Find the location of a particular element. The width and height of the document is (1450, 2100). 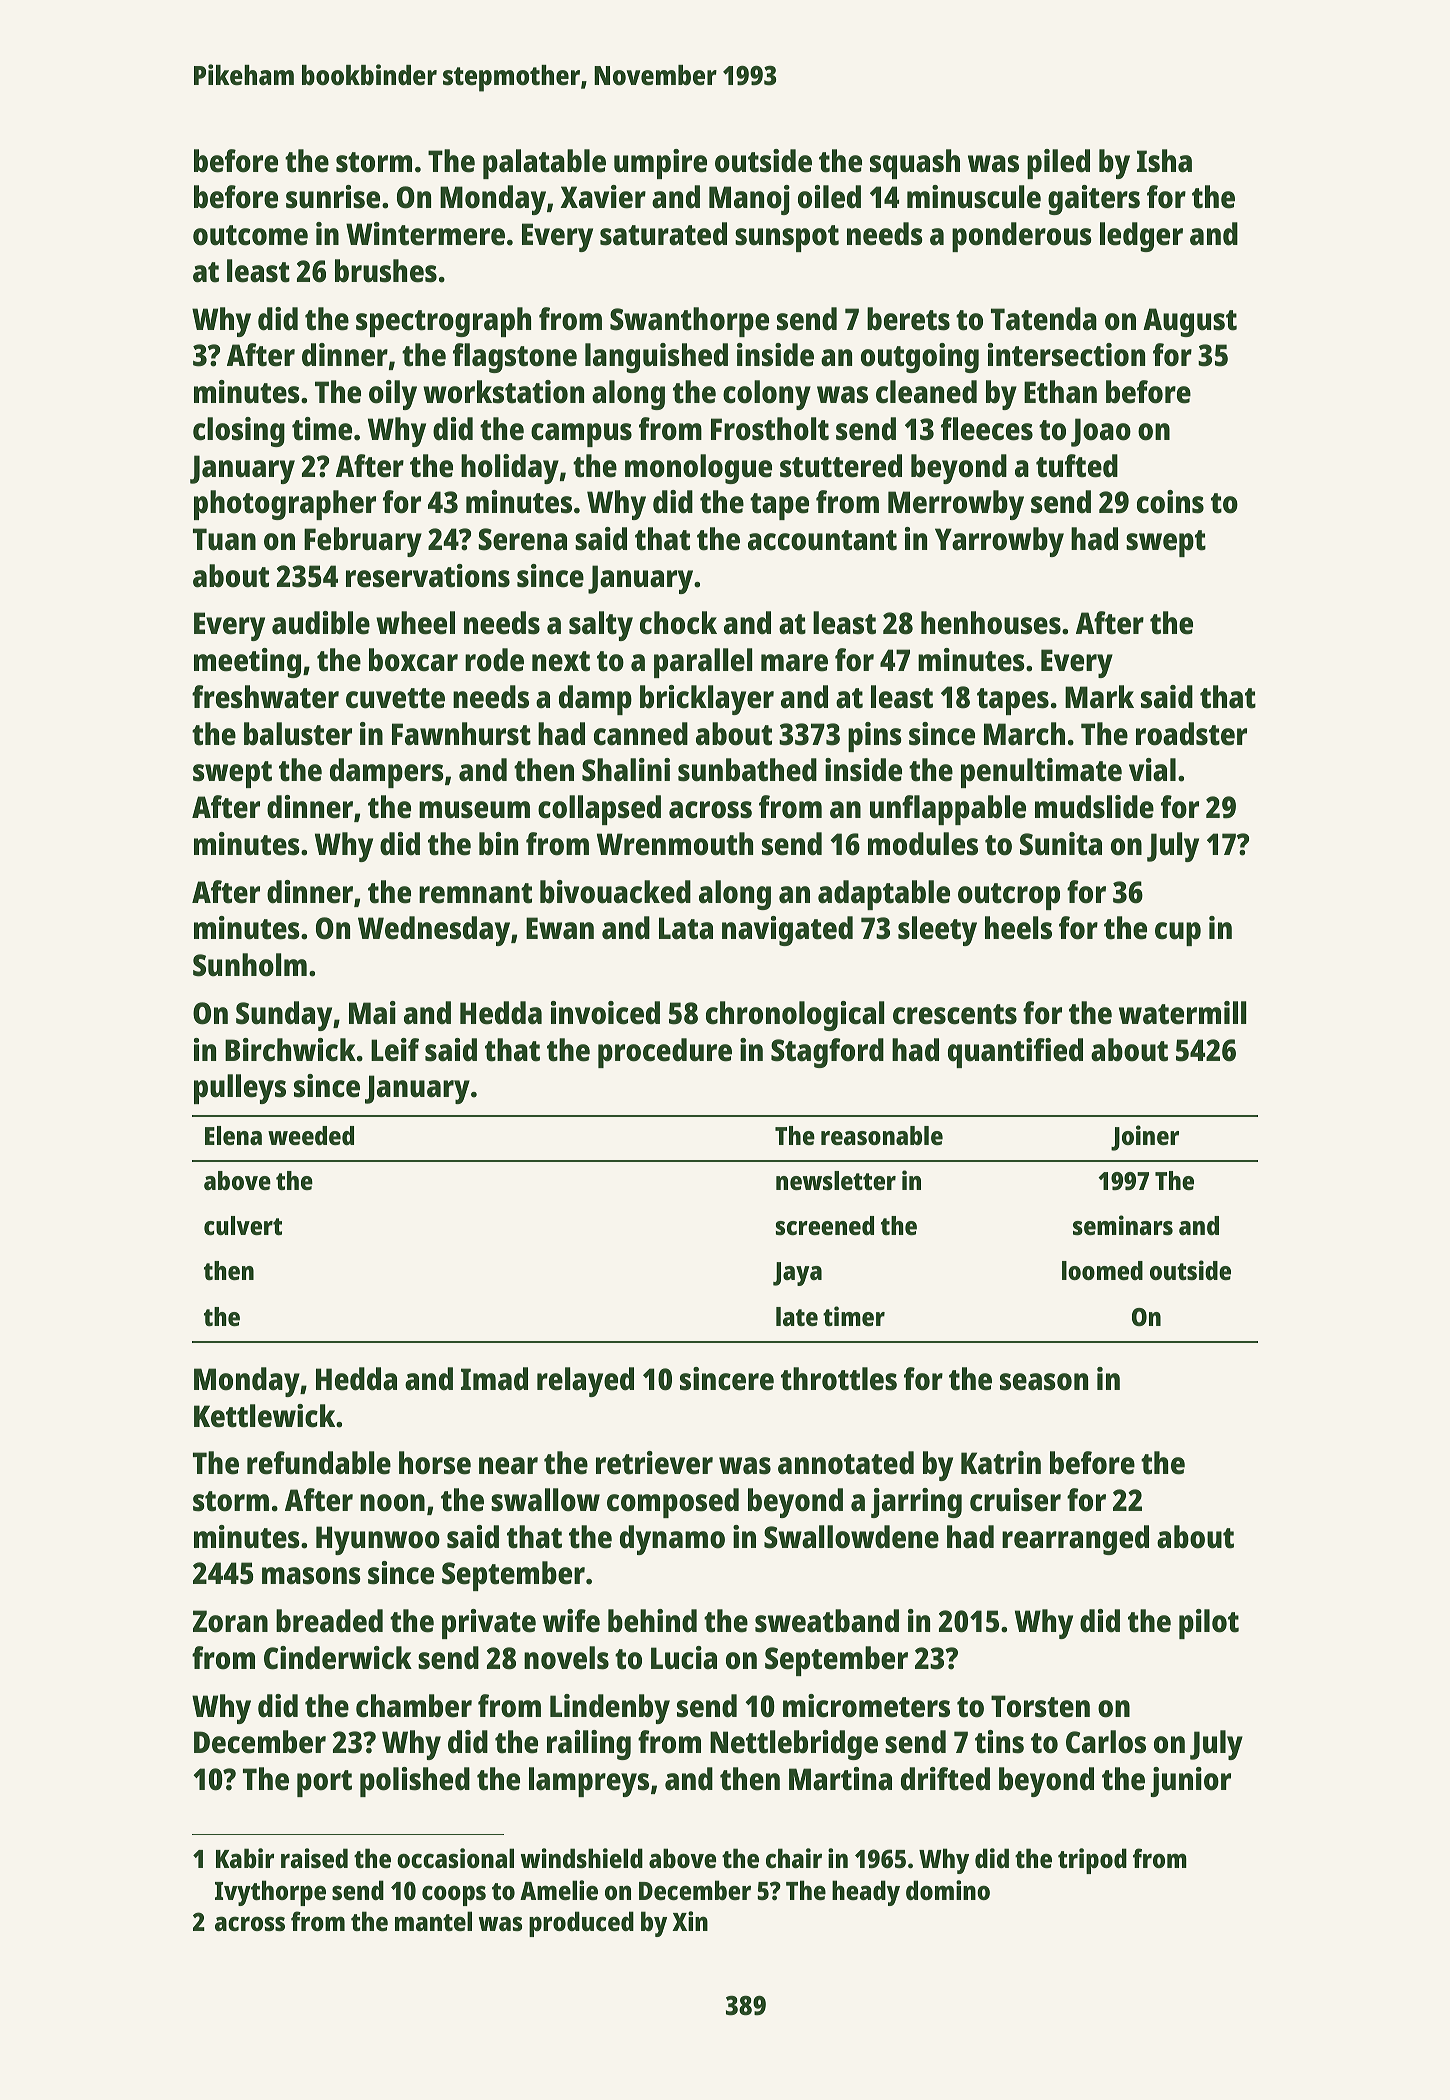

tripod is located at coordinates (1092, 1861).
